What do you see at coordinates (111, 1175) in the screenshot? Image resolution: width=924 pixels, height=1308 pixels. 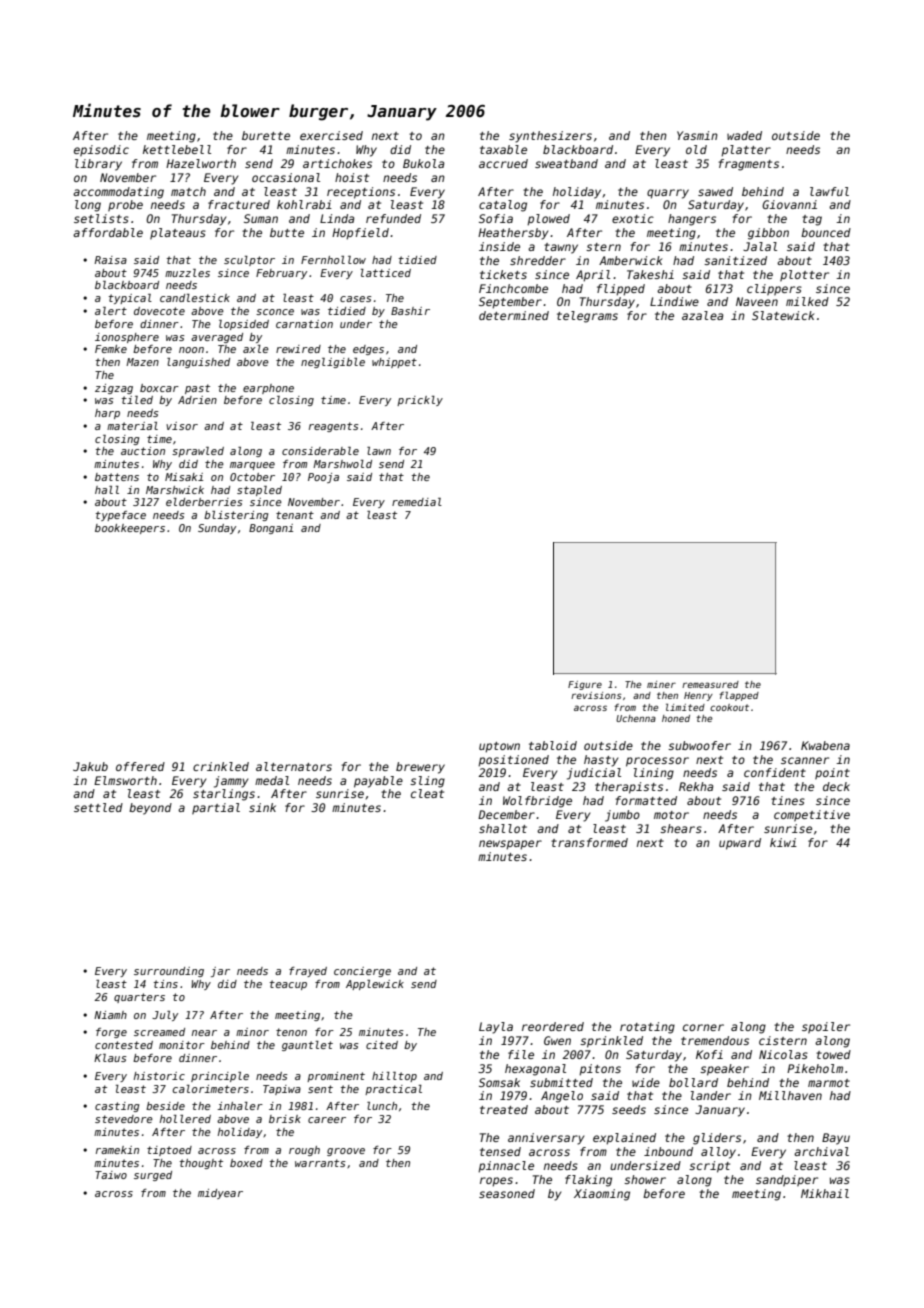 I see `Taiwo` at bounding box center [111, 1175].
